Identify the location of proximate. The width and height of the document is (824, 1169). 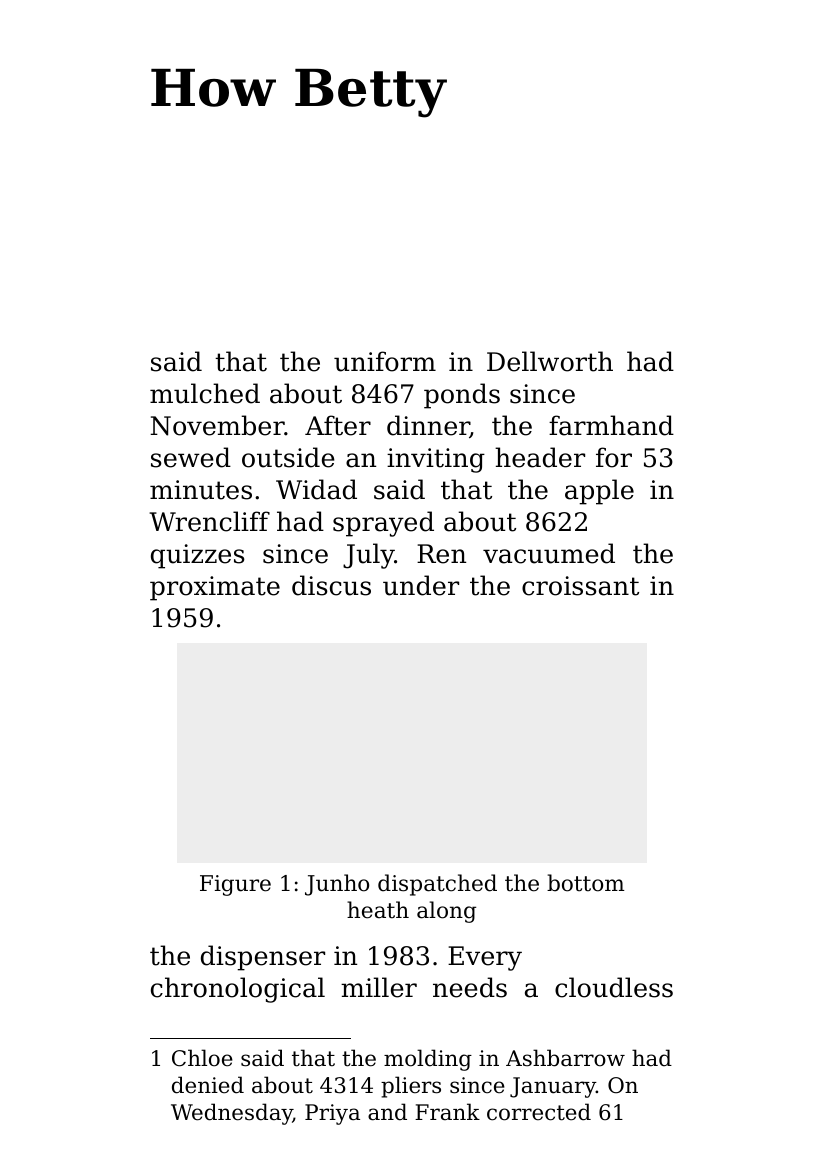
(215, 588).
